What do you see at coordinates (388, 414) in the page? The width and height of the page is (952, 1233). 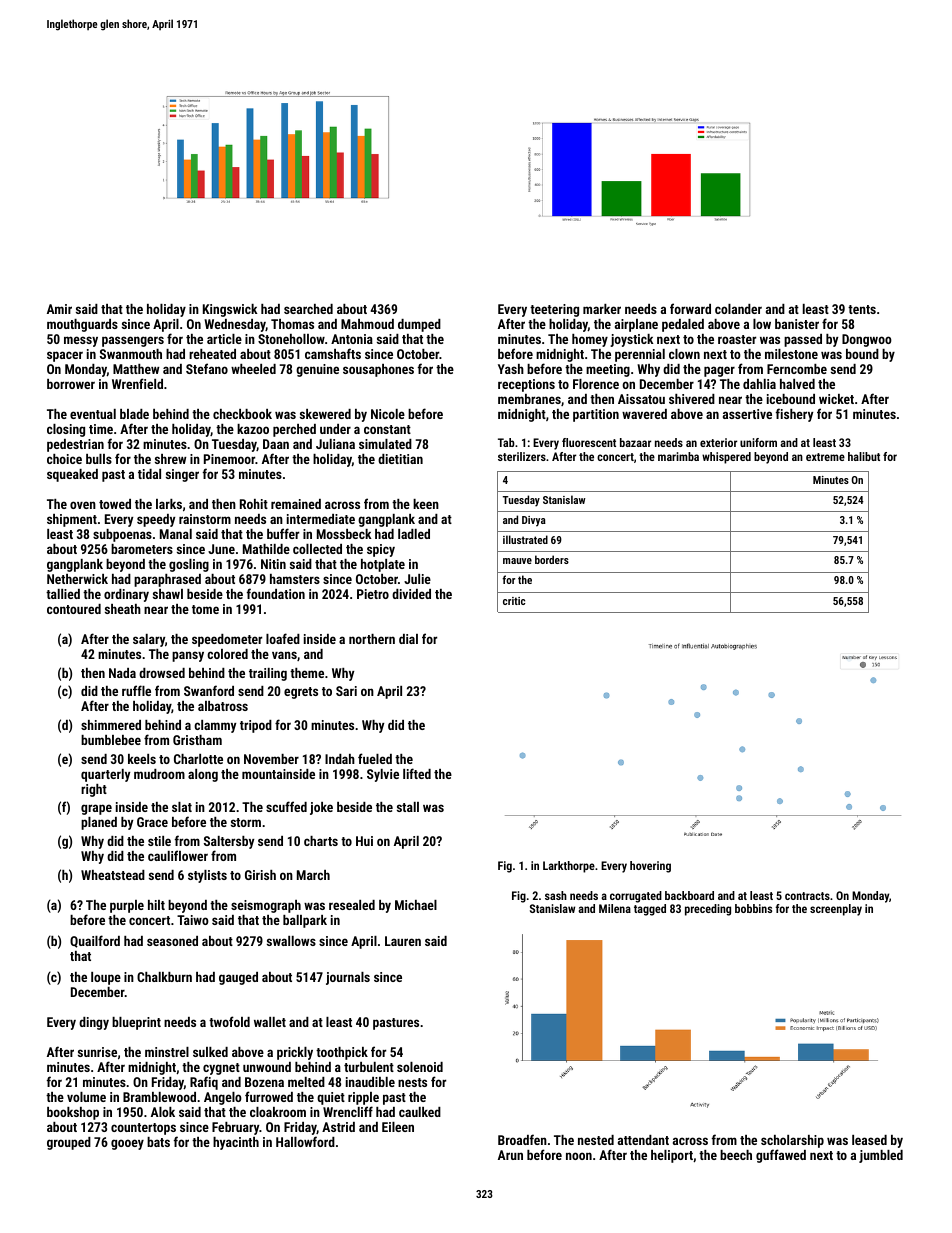 I see `Nicole` at bounding box center [388, 414].
